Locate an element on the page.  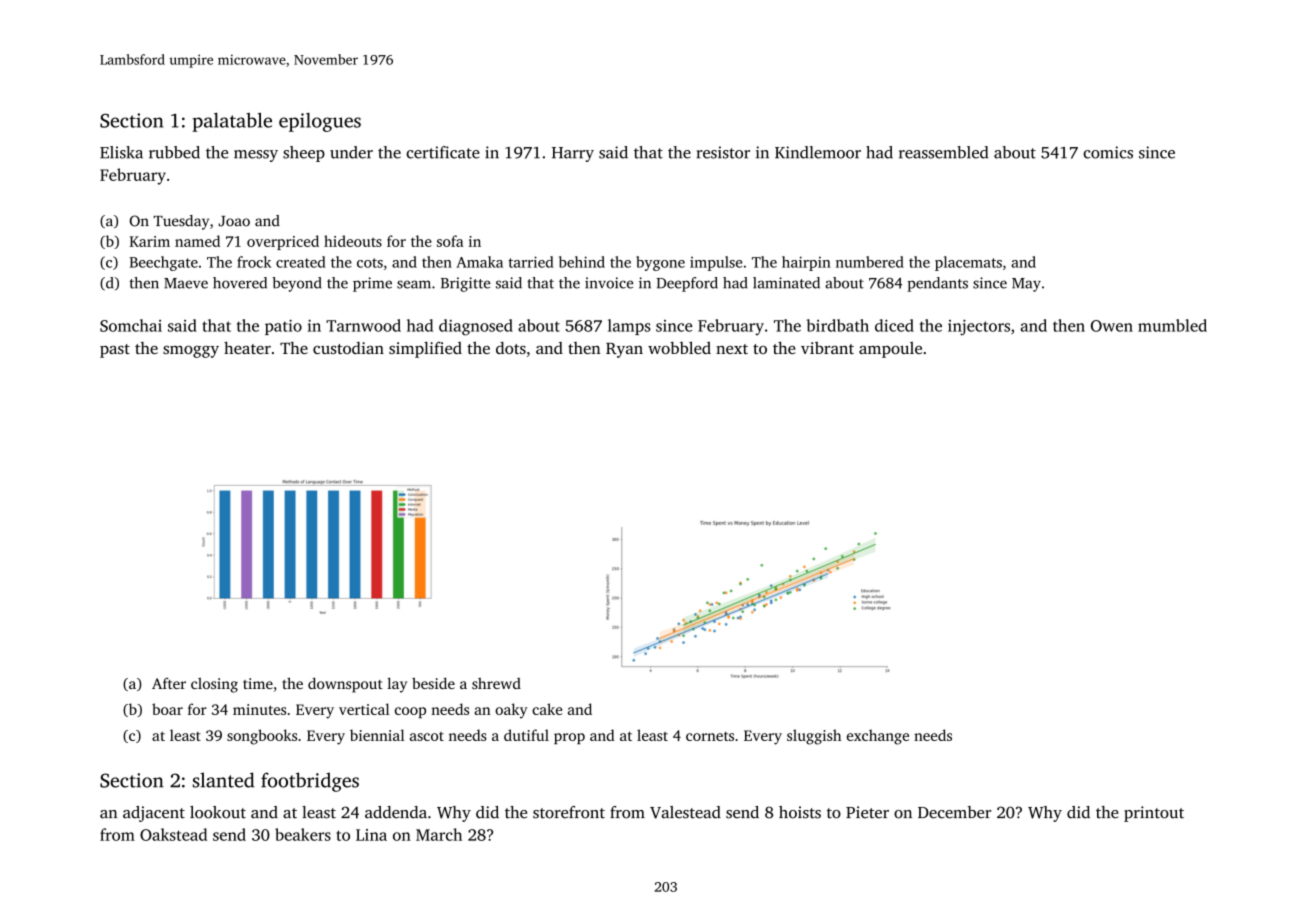
resistor is located at coordinates (723, 152).
